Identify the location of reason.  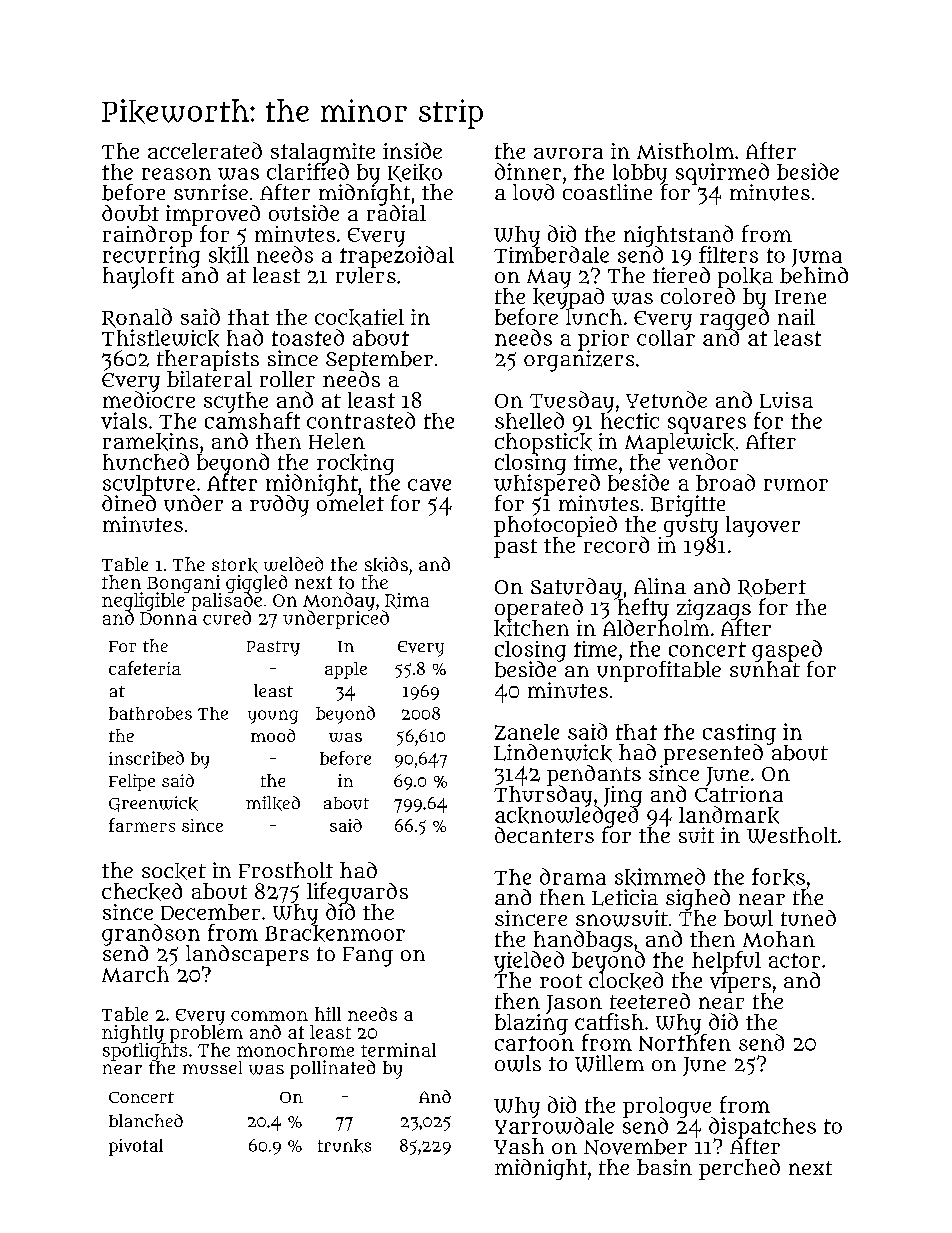
(176, 174).
